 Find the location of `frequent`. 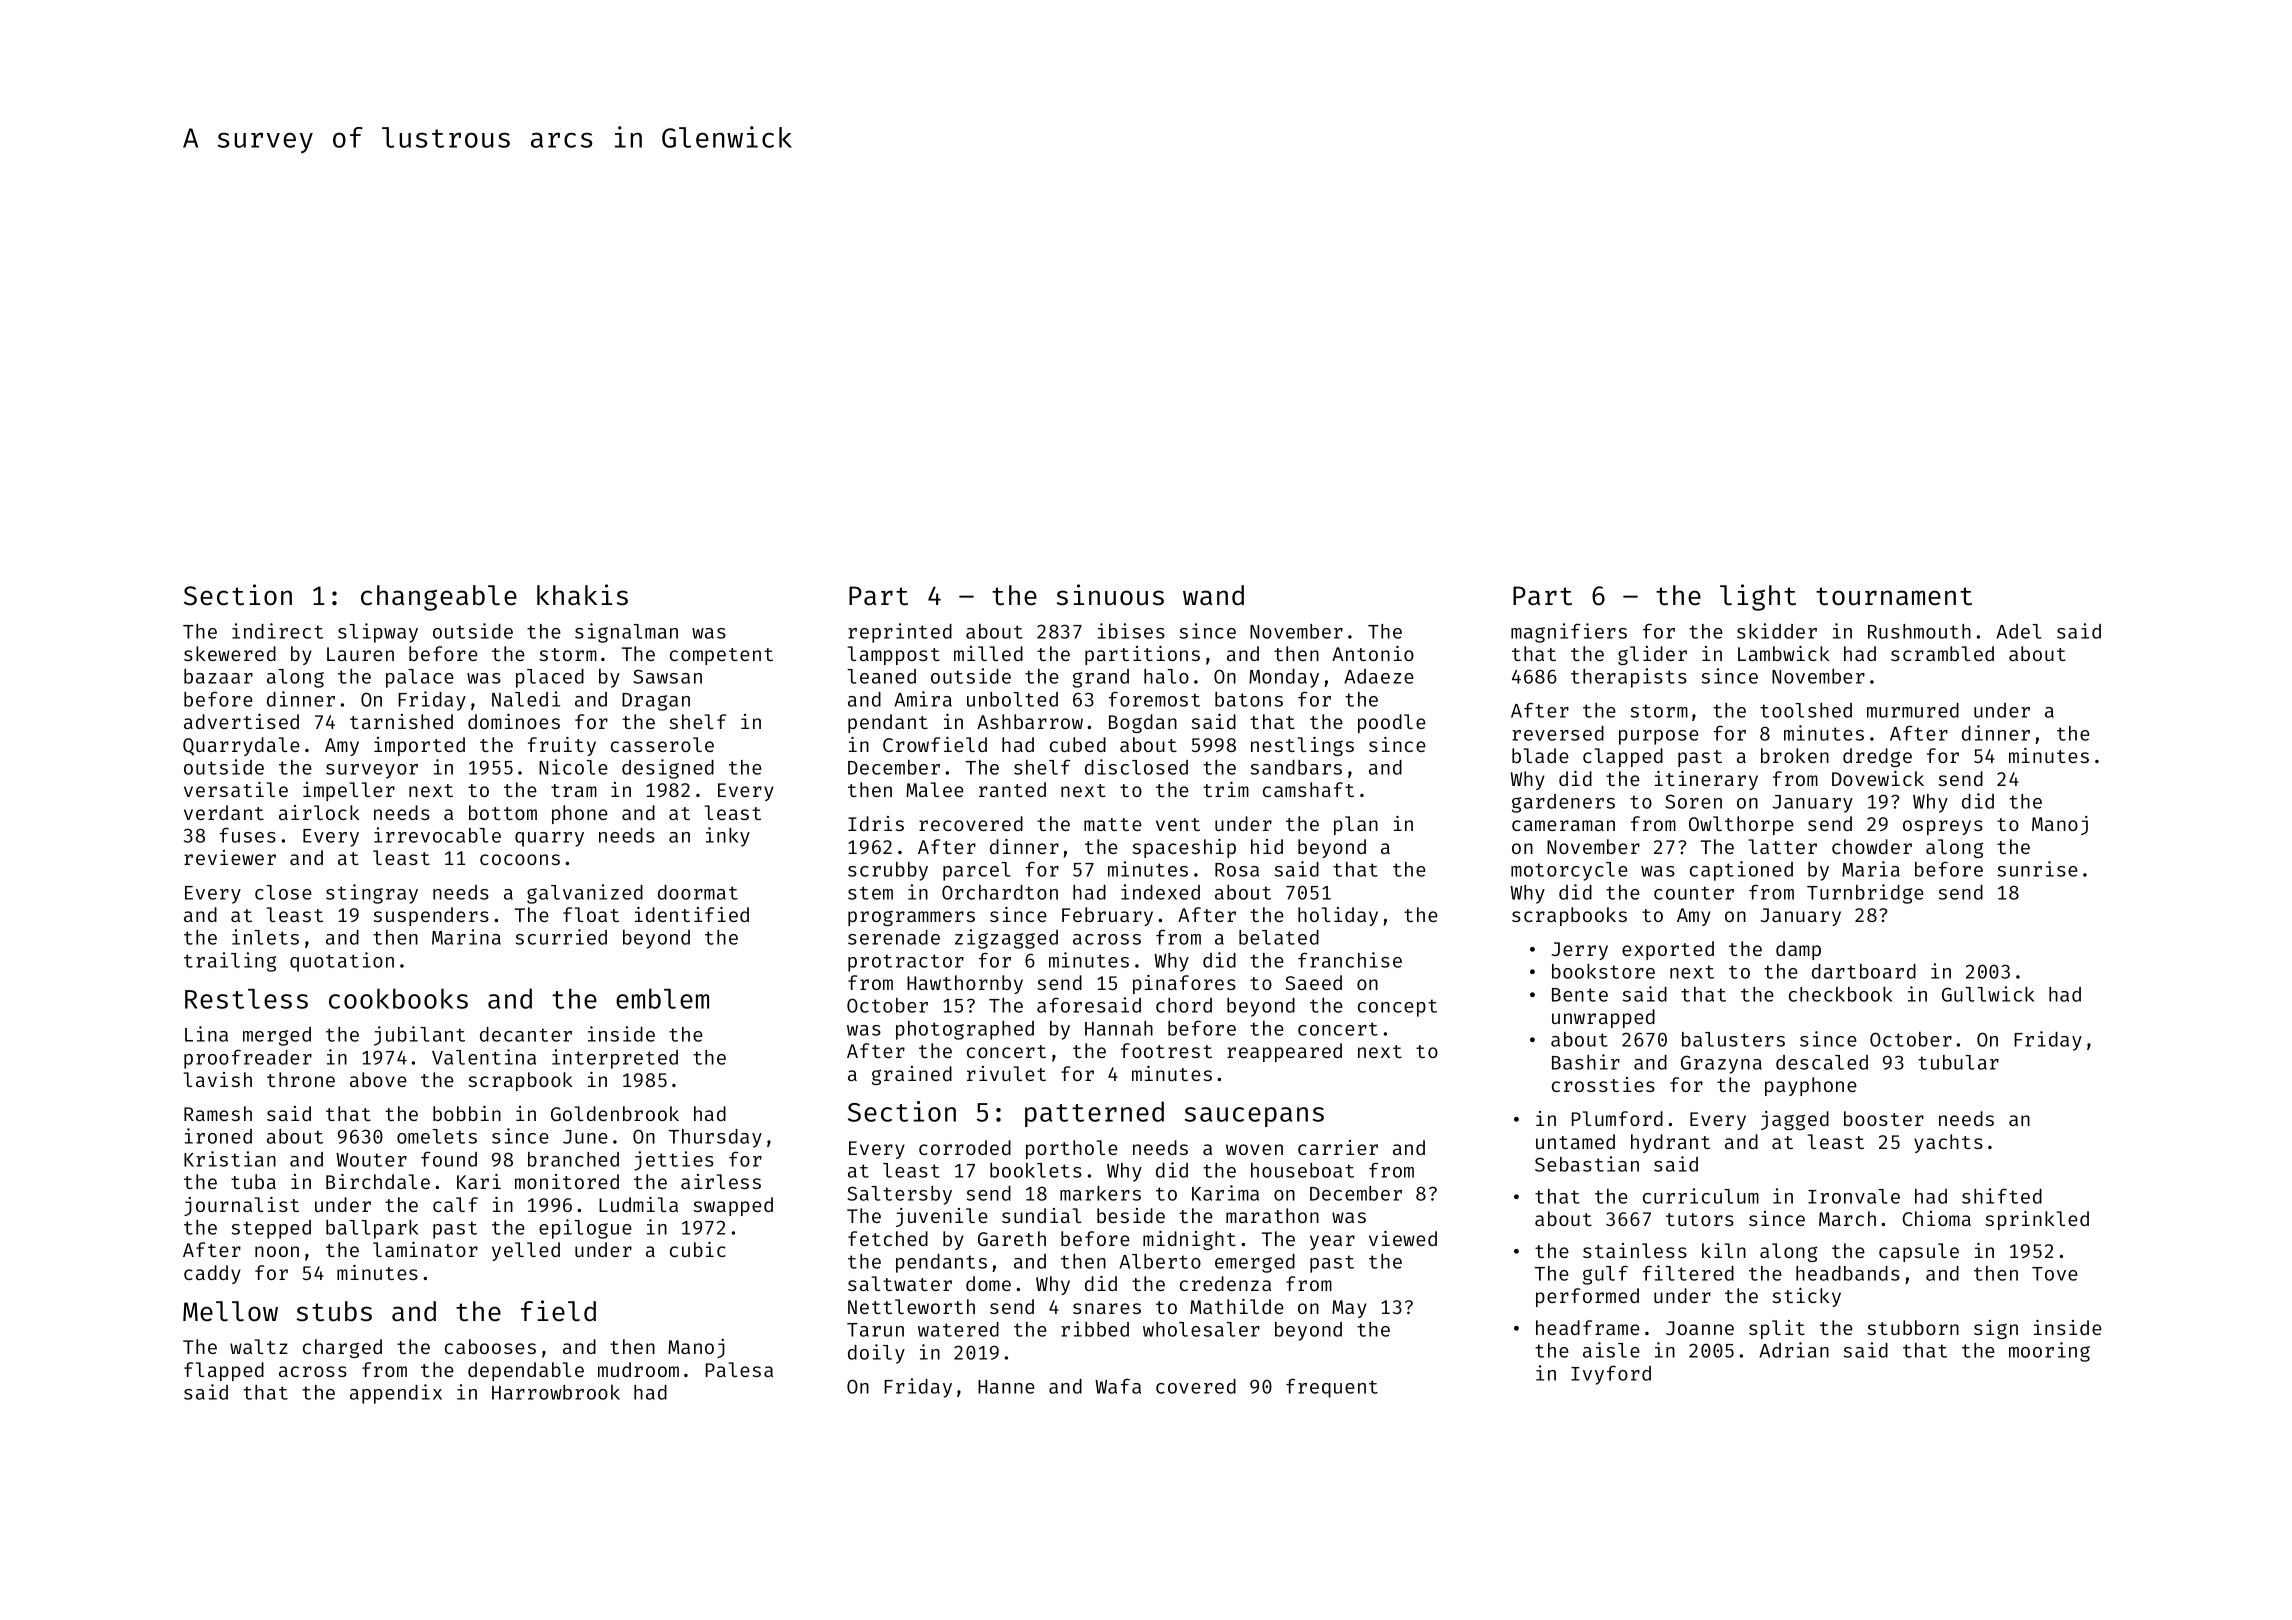

frequent is located at coordinates (1332, 1388).
